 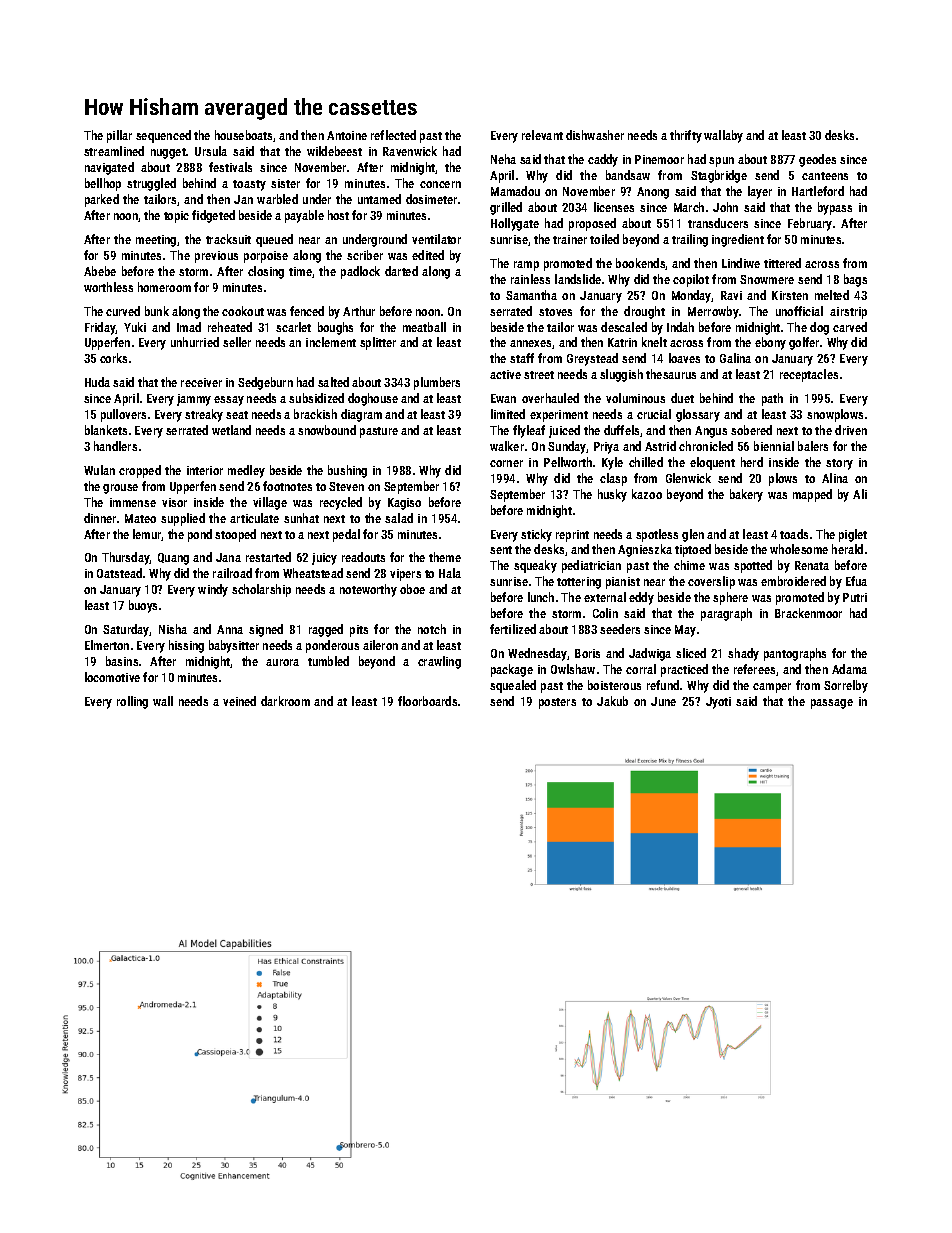 I want to click on meeting, so click(x=156, y=241).
